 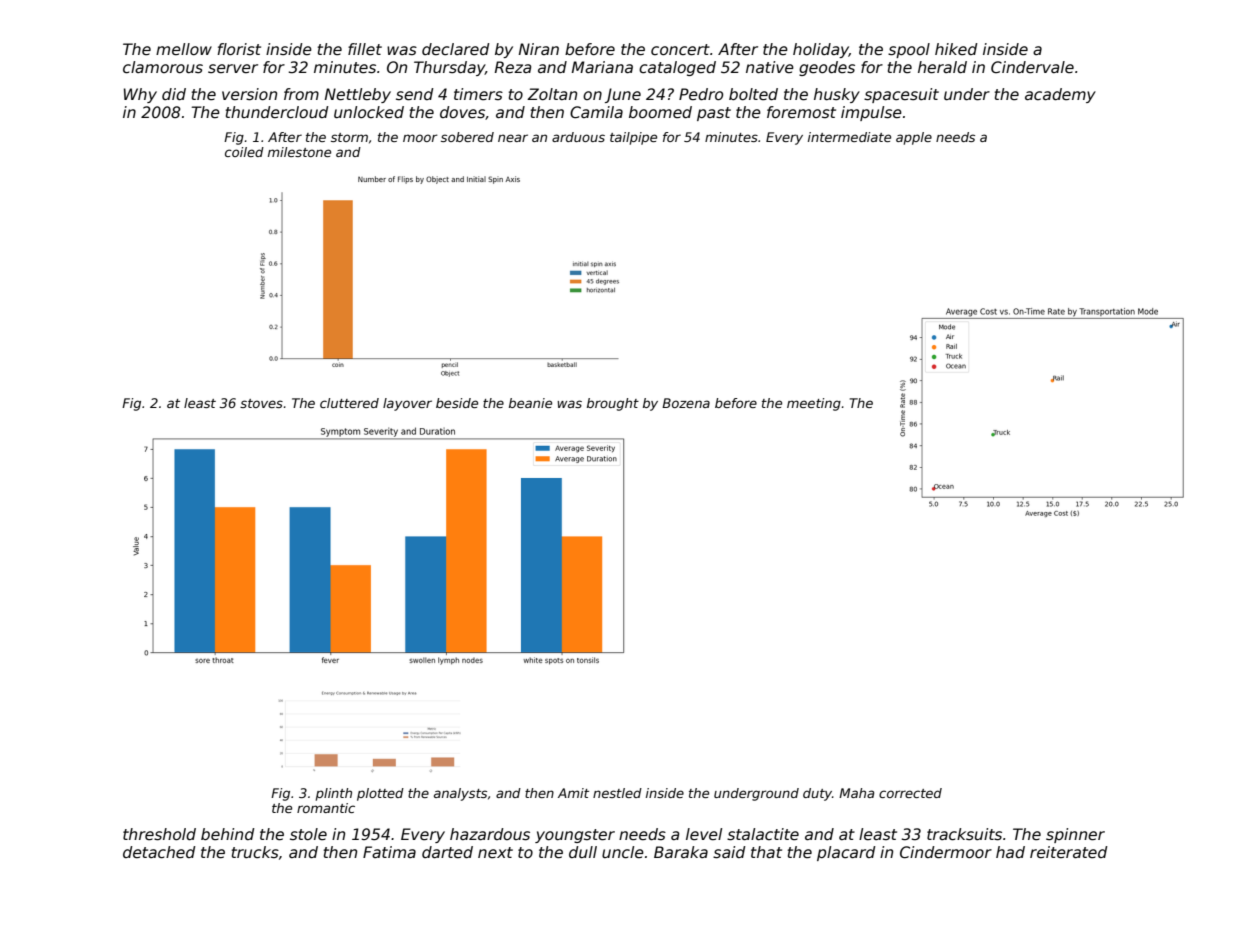 I want to click on apple, so click(x=914, y=138).
